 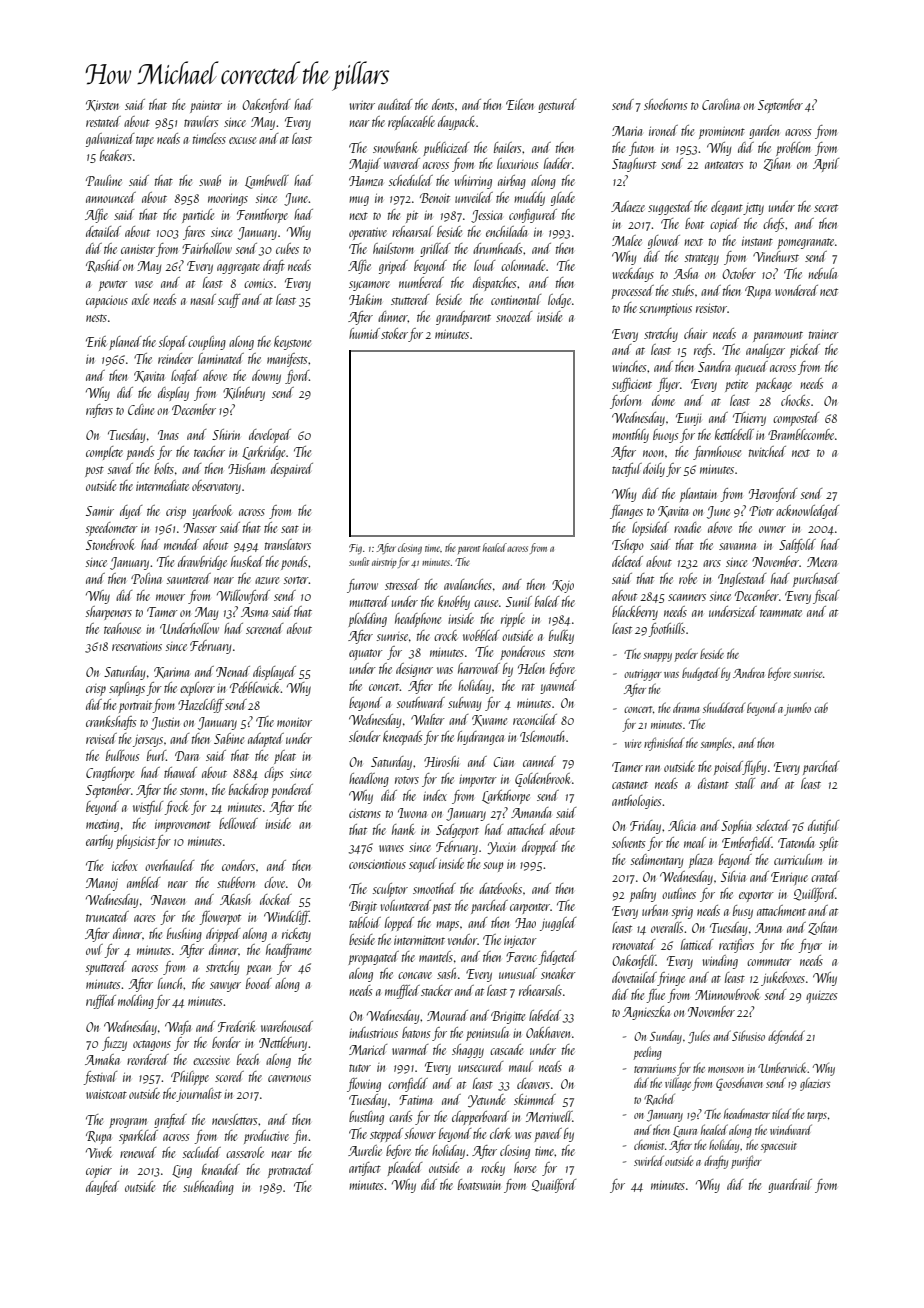 What do you see at coordinates (100, 511) in the screenshot?
I see `Samir` at bounding box center [100, 511].
